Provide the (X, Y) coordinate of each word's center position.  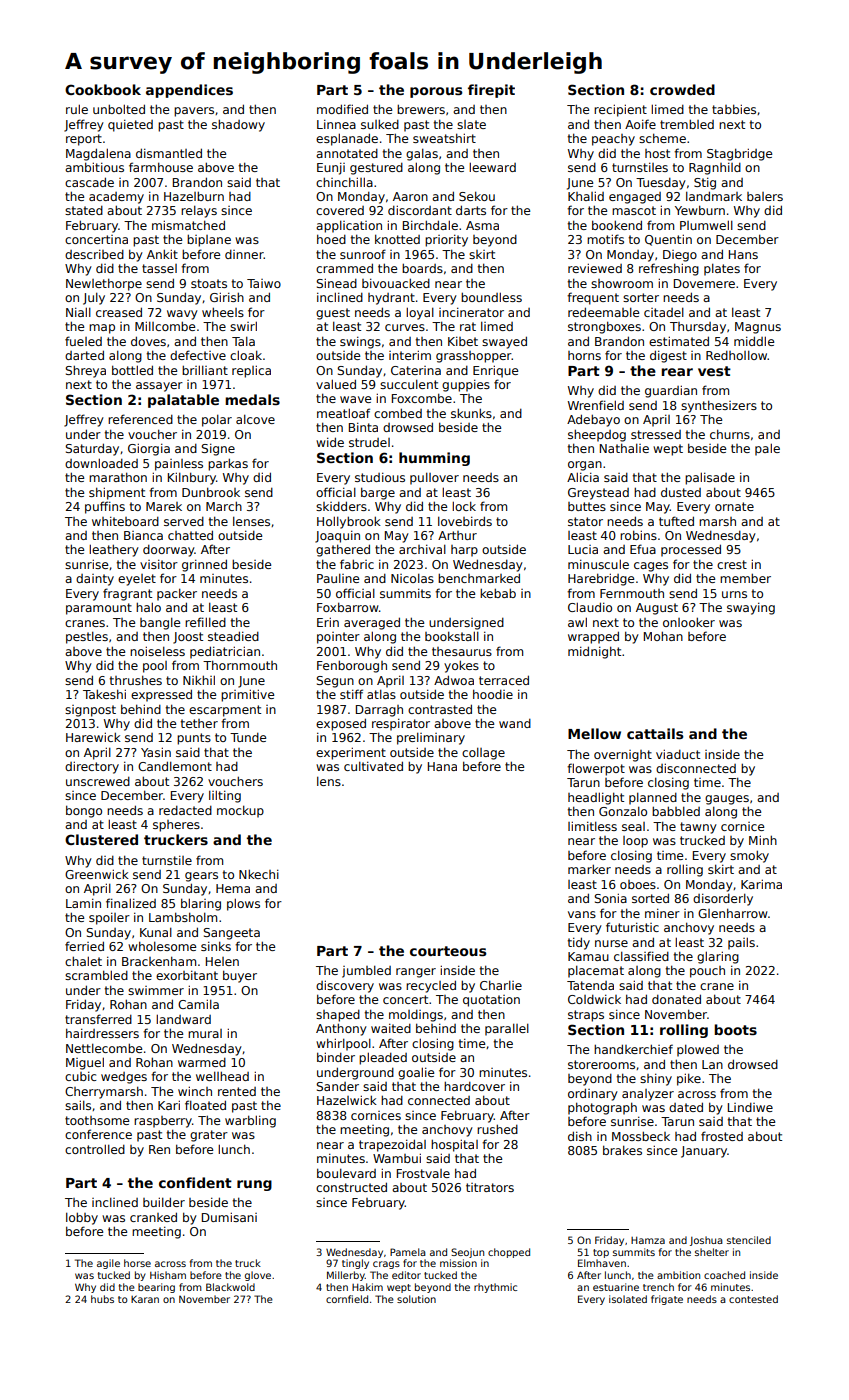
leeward (492, 167)
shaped (338, 1016)
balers (765, 196)
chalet (83, 961)
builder (164, 1202)
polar (217, 420)
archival (422, 549)
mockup (240, 811)
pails (741, 943)
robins (638, 535)
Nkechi (259, 874)
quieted (130, 125)
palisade (710, 478)
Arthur (457, 535)
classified (641, 956)
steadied (233, 636)
